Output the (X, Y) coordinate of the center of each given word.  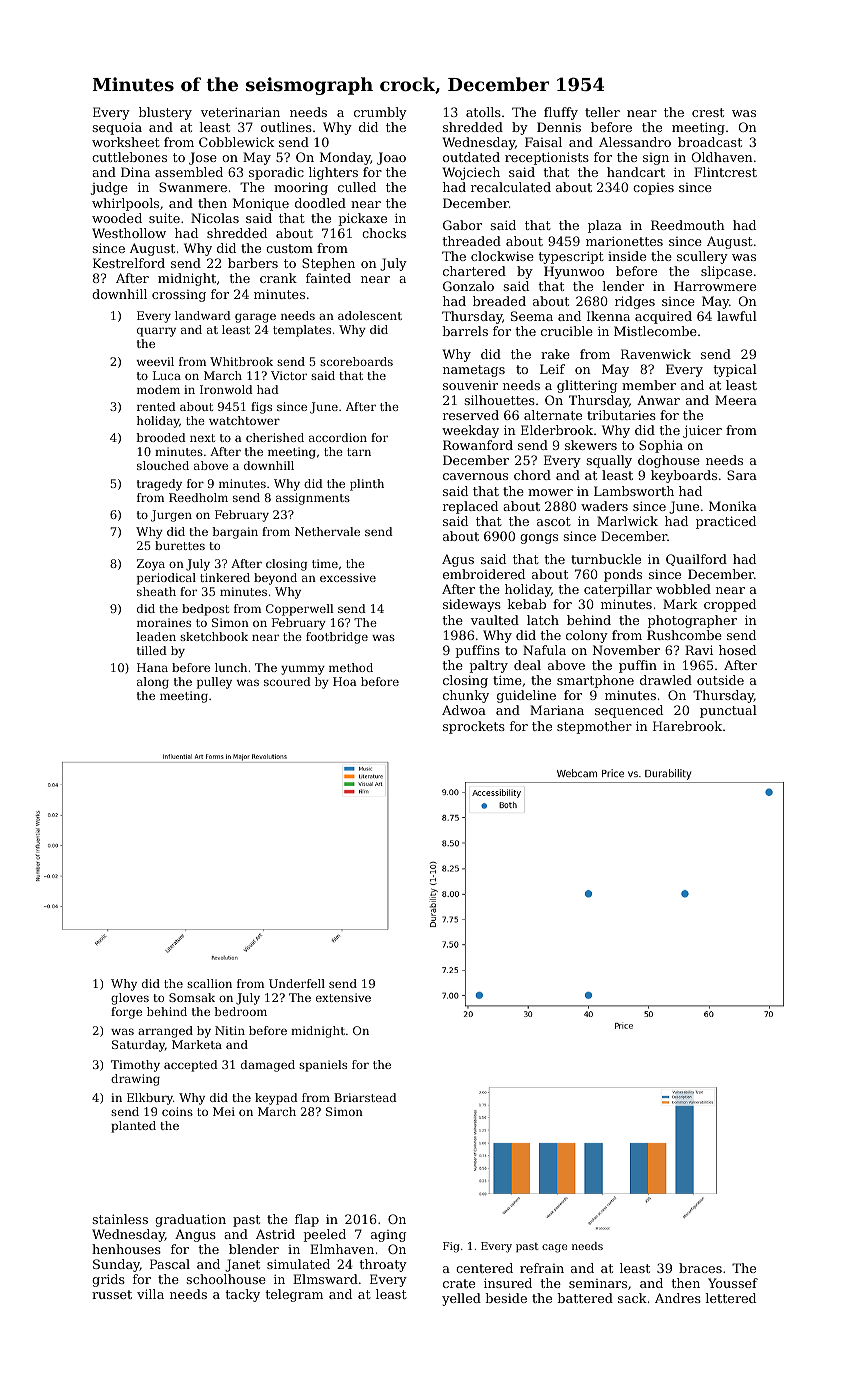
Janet (242, 1265)
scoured (287, 681)
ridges (635, 302)
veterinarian (240, 112)
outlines (286, 127)
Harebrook (687, 726)
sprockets (474, 727)
